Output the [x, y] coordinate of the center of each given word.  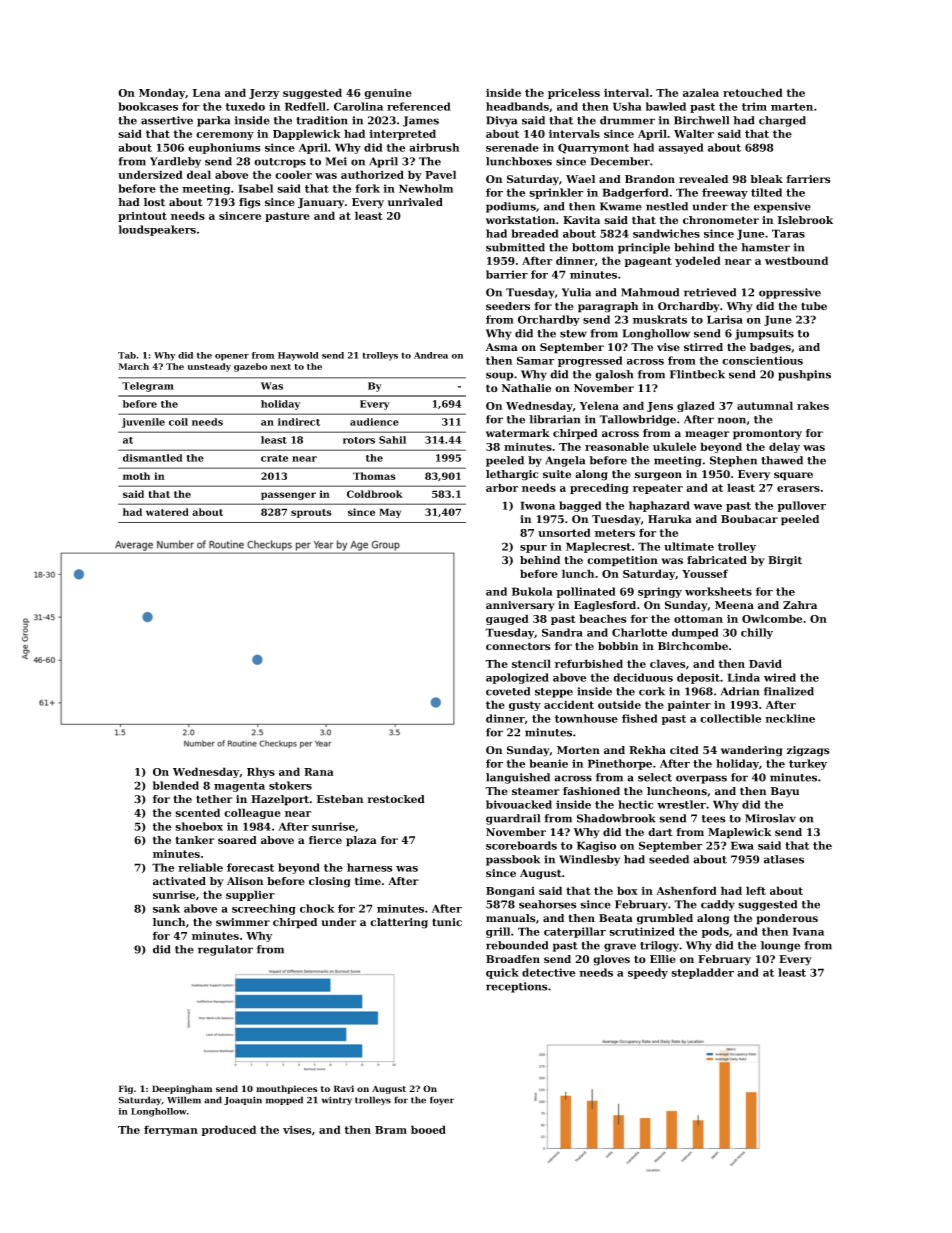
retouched [753, 92]
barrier [507, 274]
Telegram [148, 387]
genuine [388, 93]
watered [167, 512]
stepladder [702, 973]
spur [533, 549]
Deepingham [182, 1089]
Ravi [344, 1088]
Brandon [650, 179]
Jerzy [264, 94]
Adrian [740, 691]
